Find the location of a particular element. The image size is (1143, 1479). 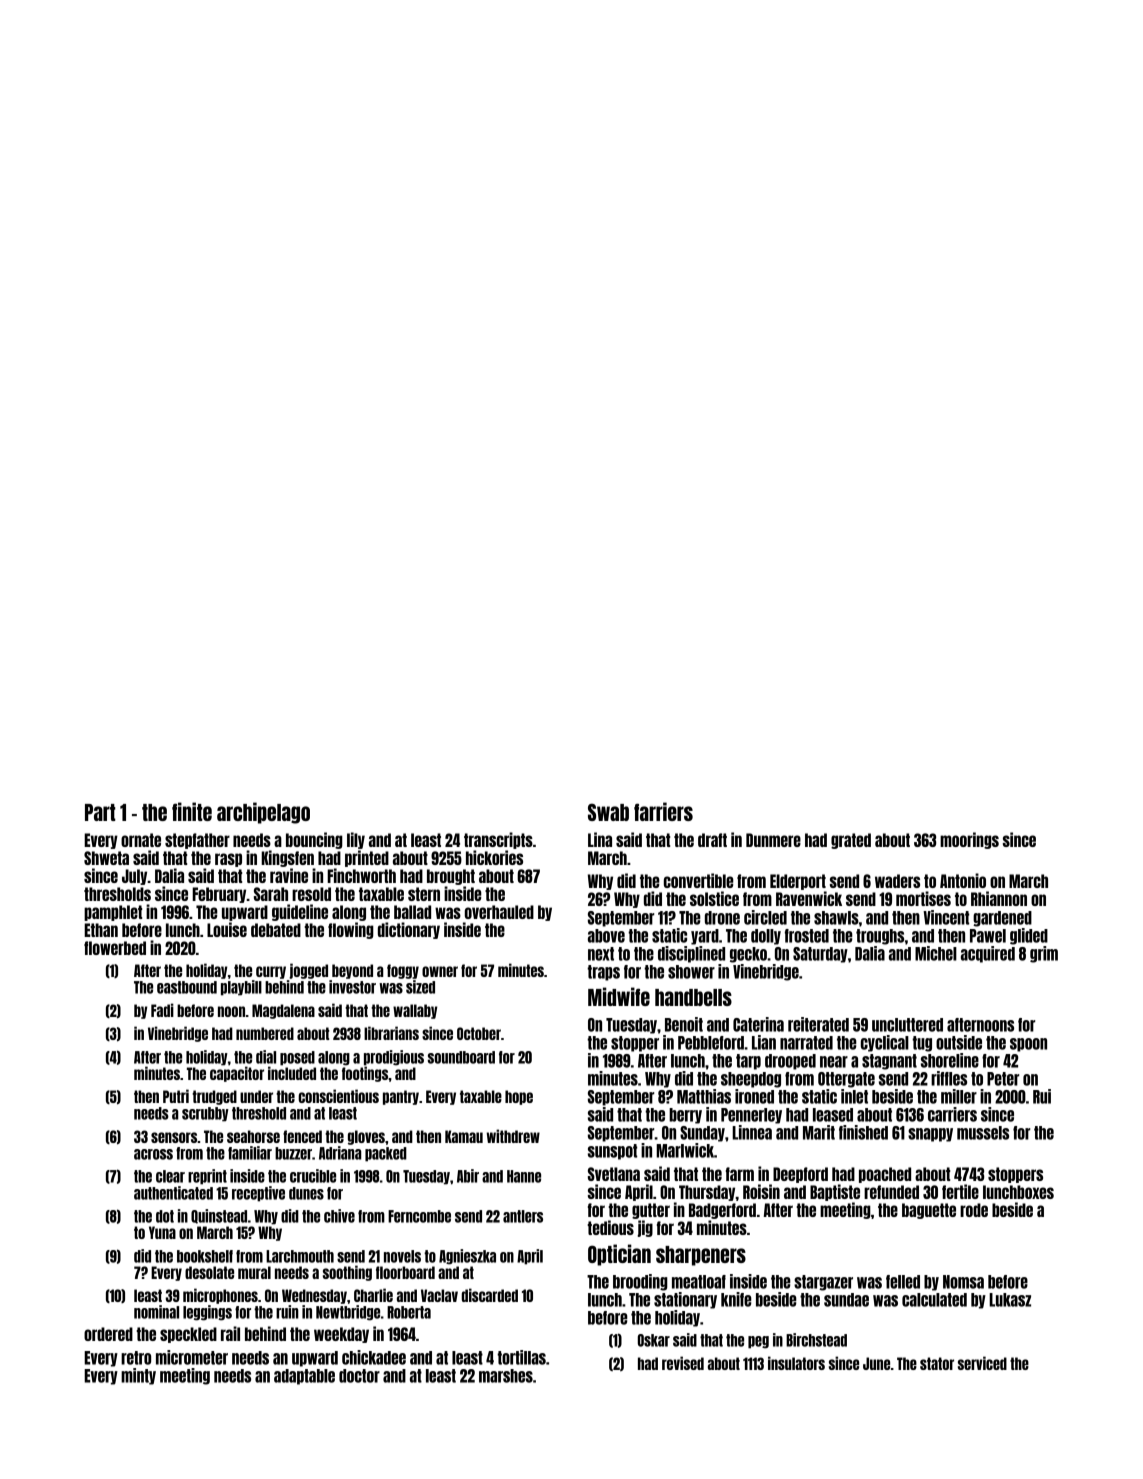

serviced is located at coordinates (982, 1363).
